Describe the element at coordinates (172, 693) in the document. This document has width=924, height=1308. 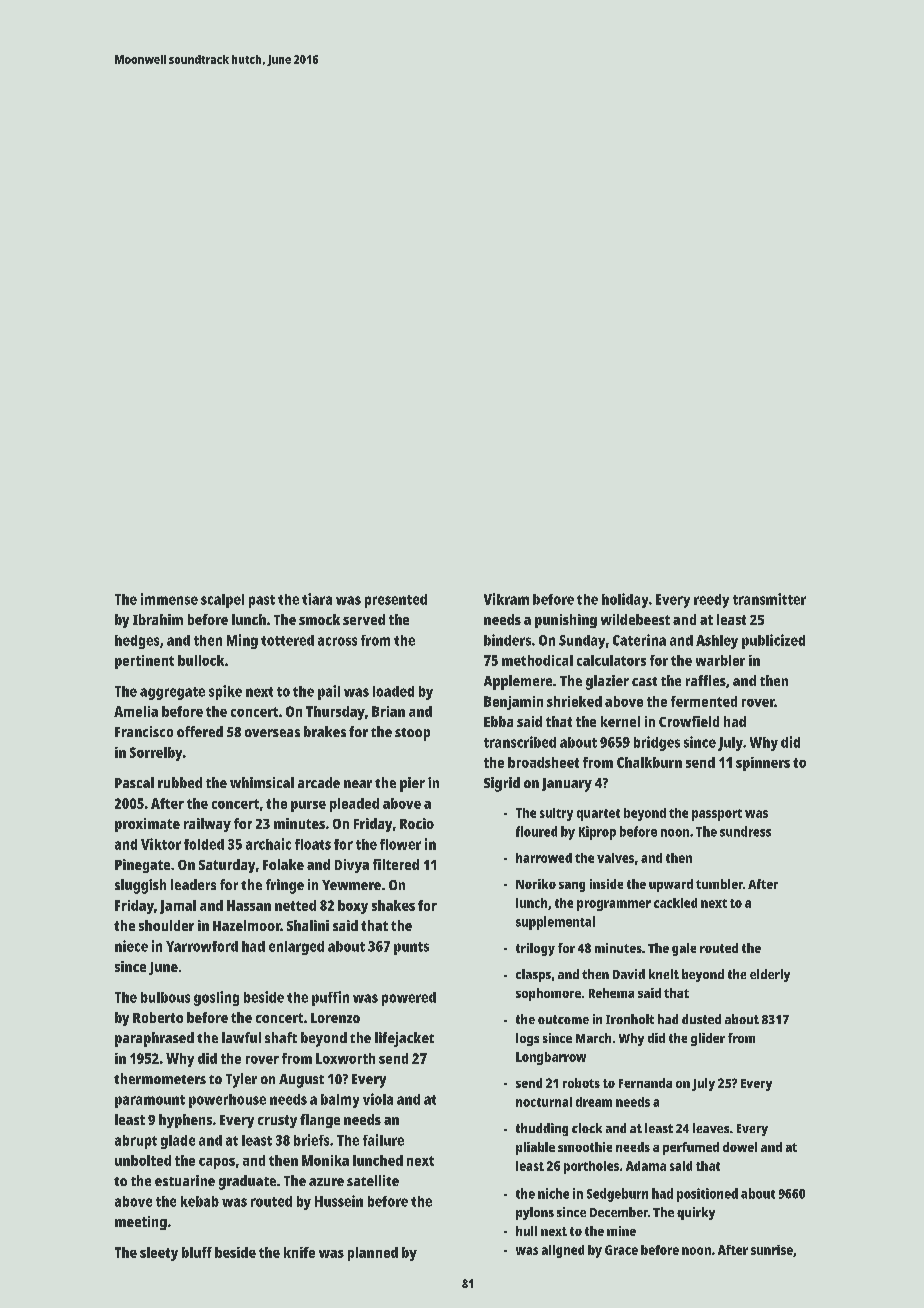
I see `aggregate` at that location.
